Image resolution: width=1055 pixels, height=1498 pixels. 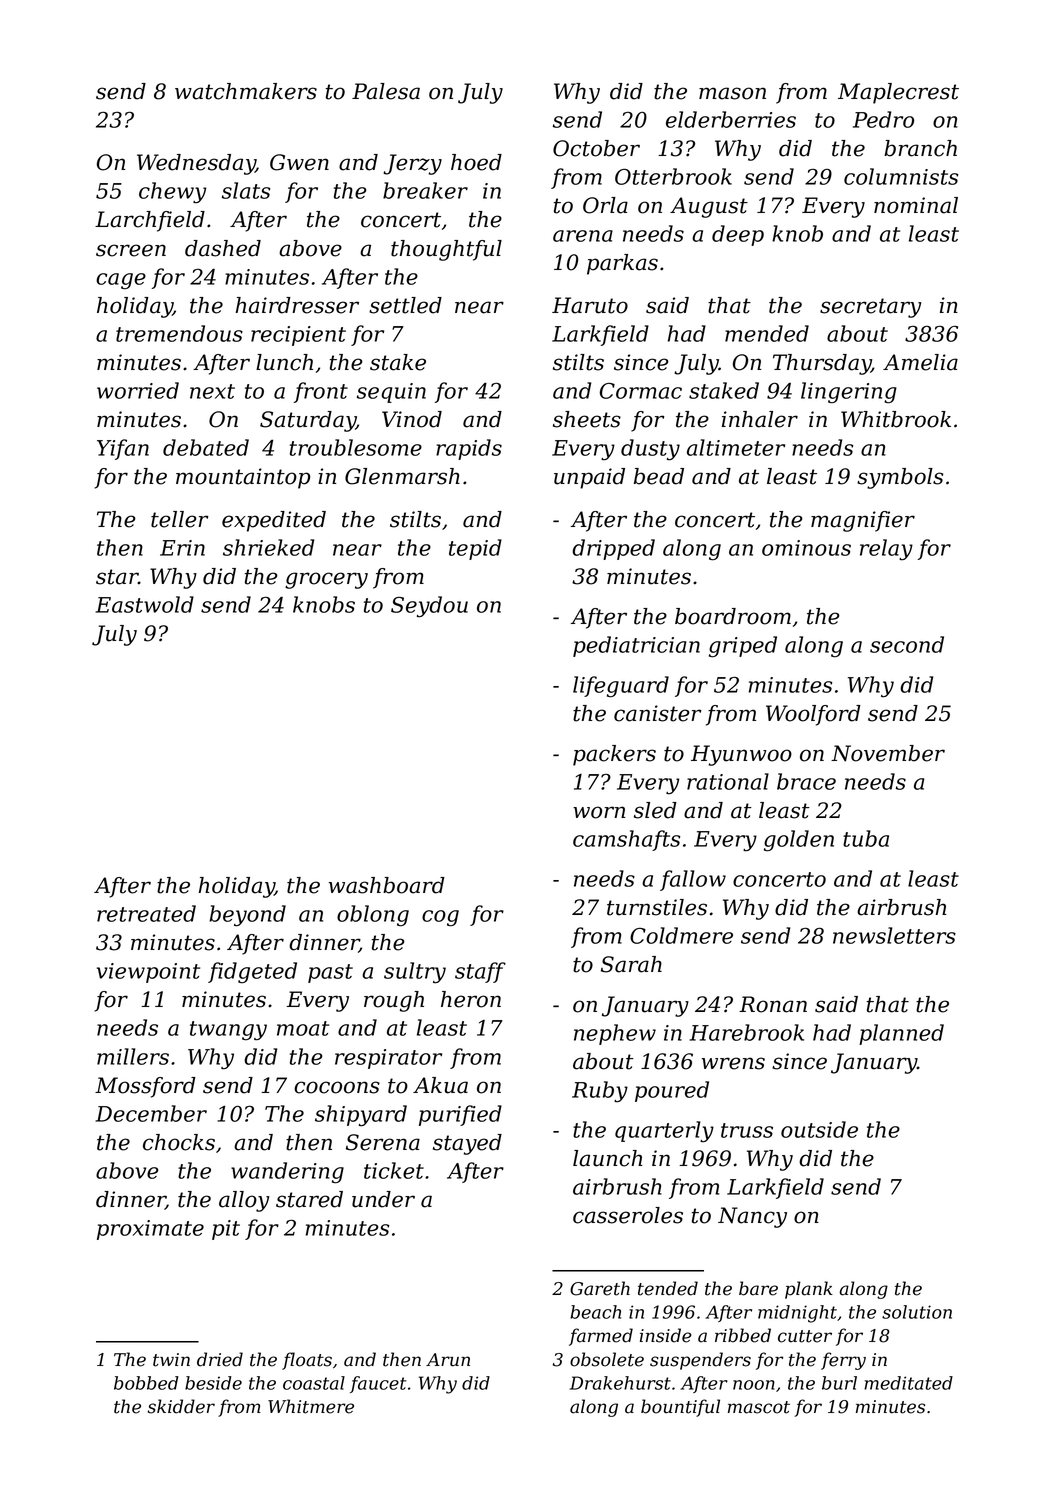 I want to click on sheets, so click(x=587, y=419).
